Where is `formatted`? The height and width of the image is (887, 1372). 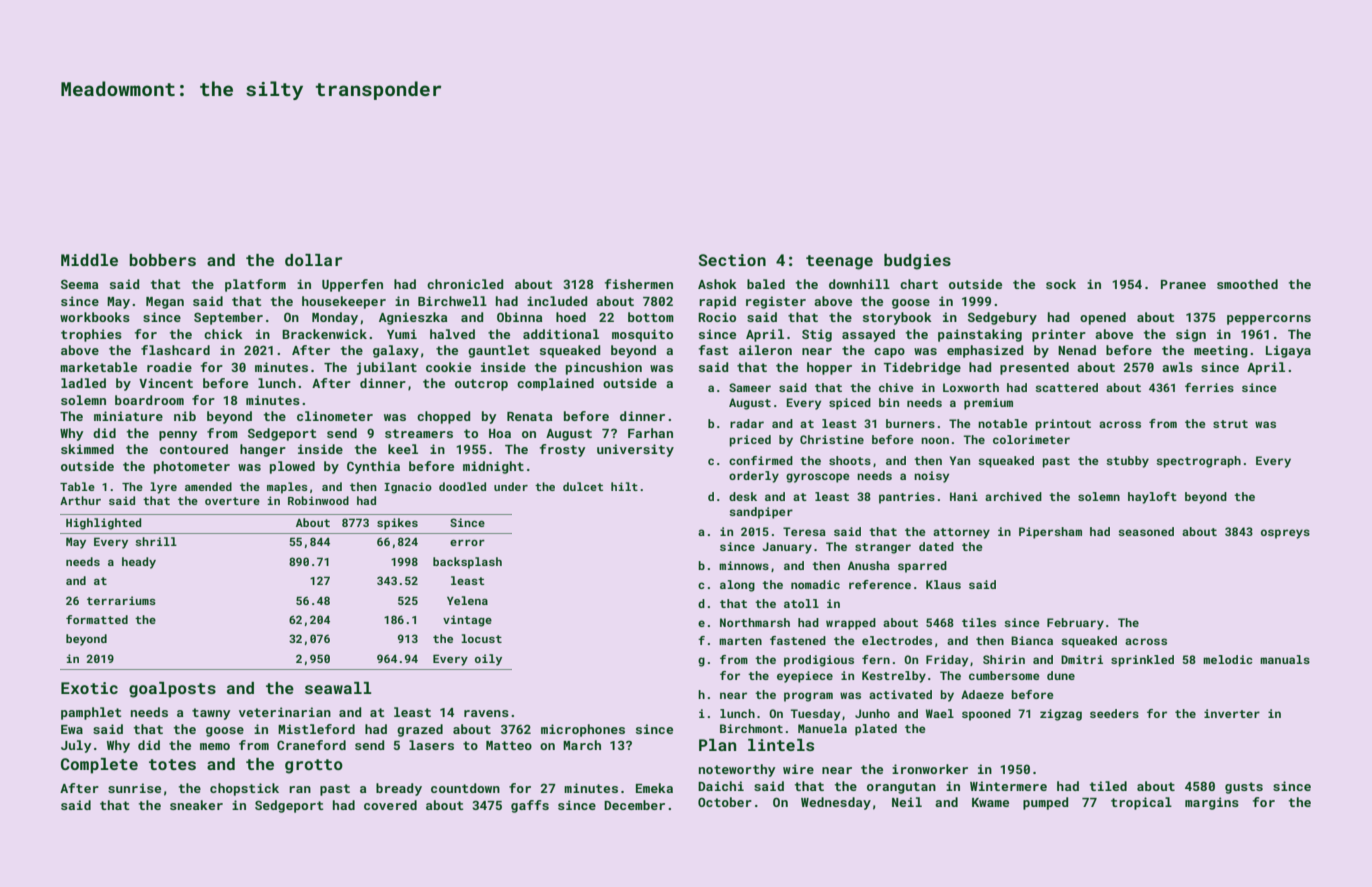 formatted is located at coordinates (97, 619).
